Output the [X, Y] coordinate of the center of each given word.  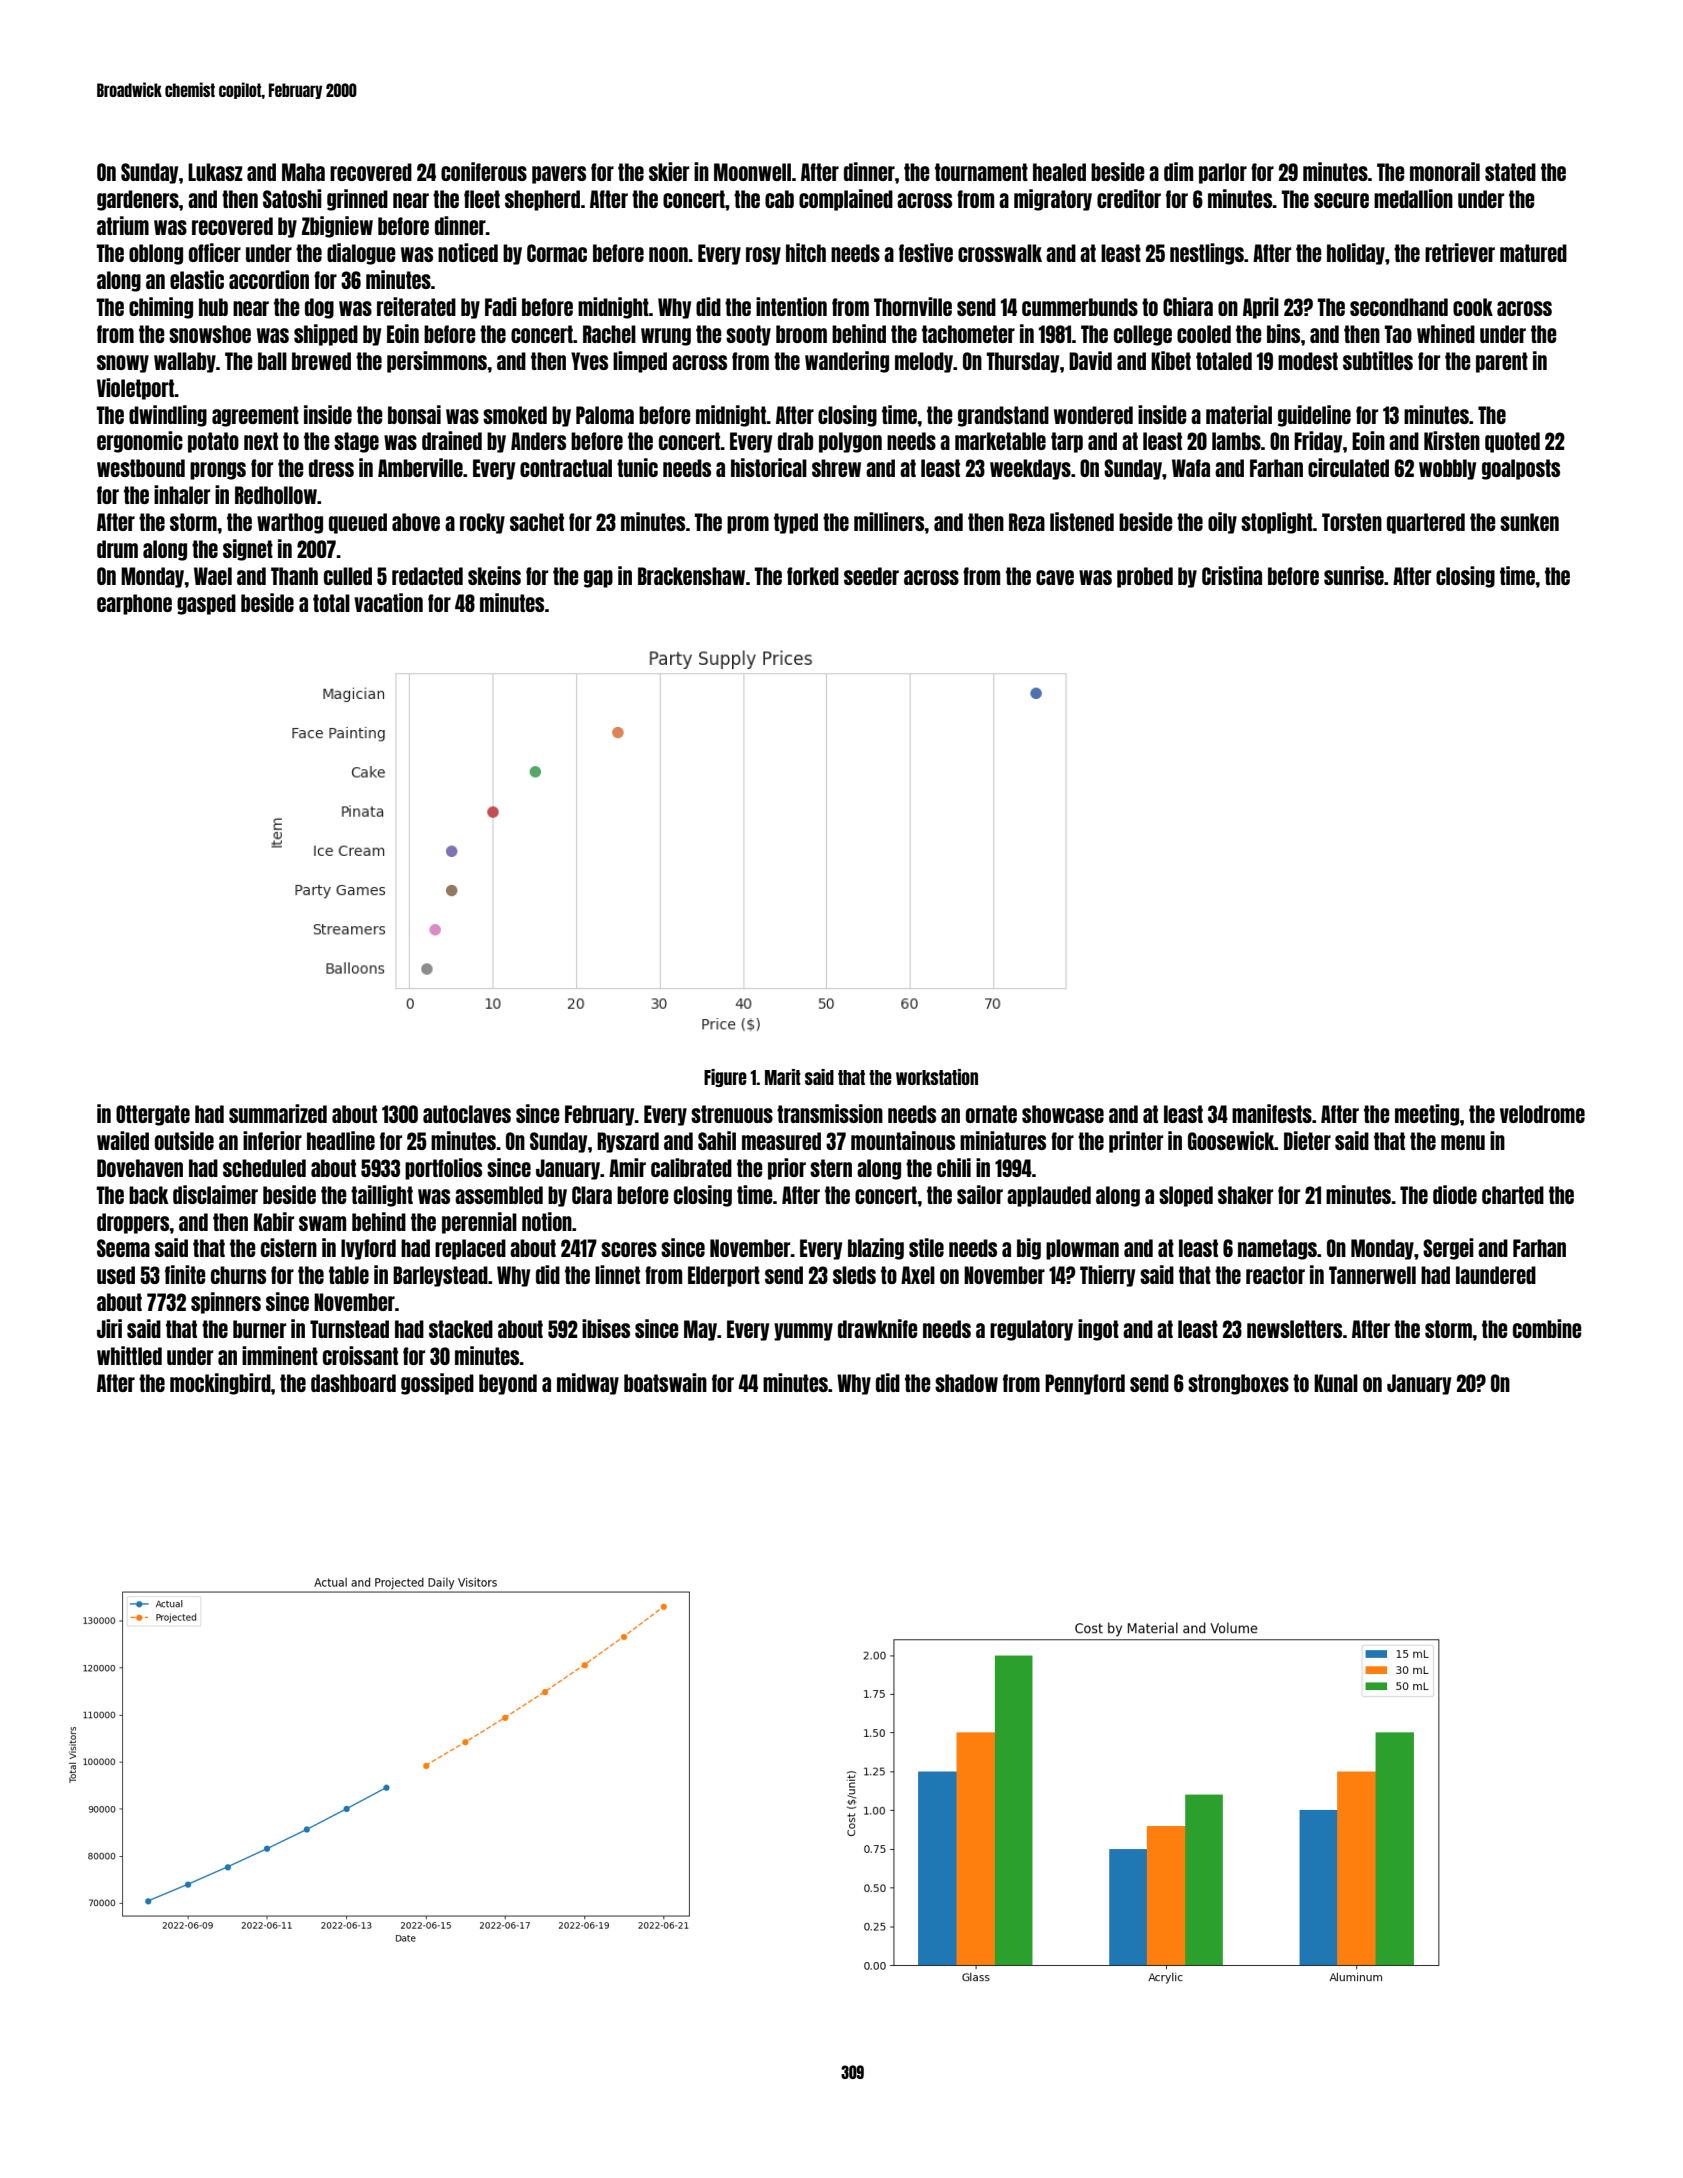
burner [259, 1329]
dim [1178, 171]
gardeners [138, 200]
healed [1059, 172]
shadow [966, 1383]
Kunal [1336, 1383]
